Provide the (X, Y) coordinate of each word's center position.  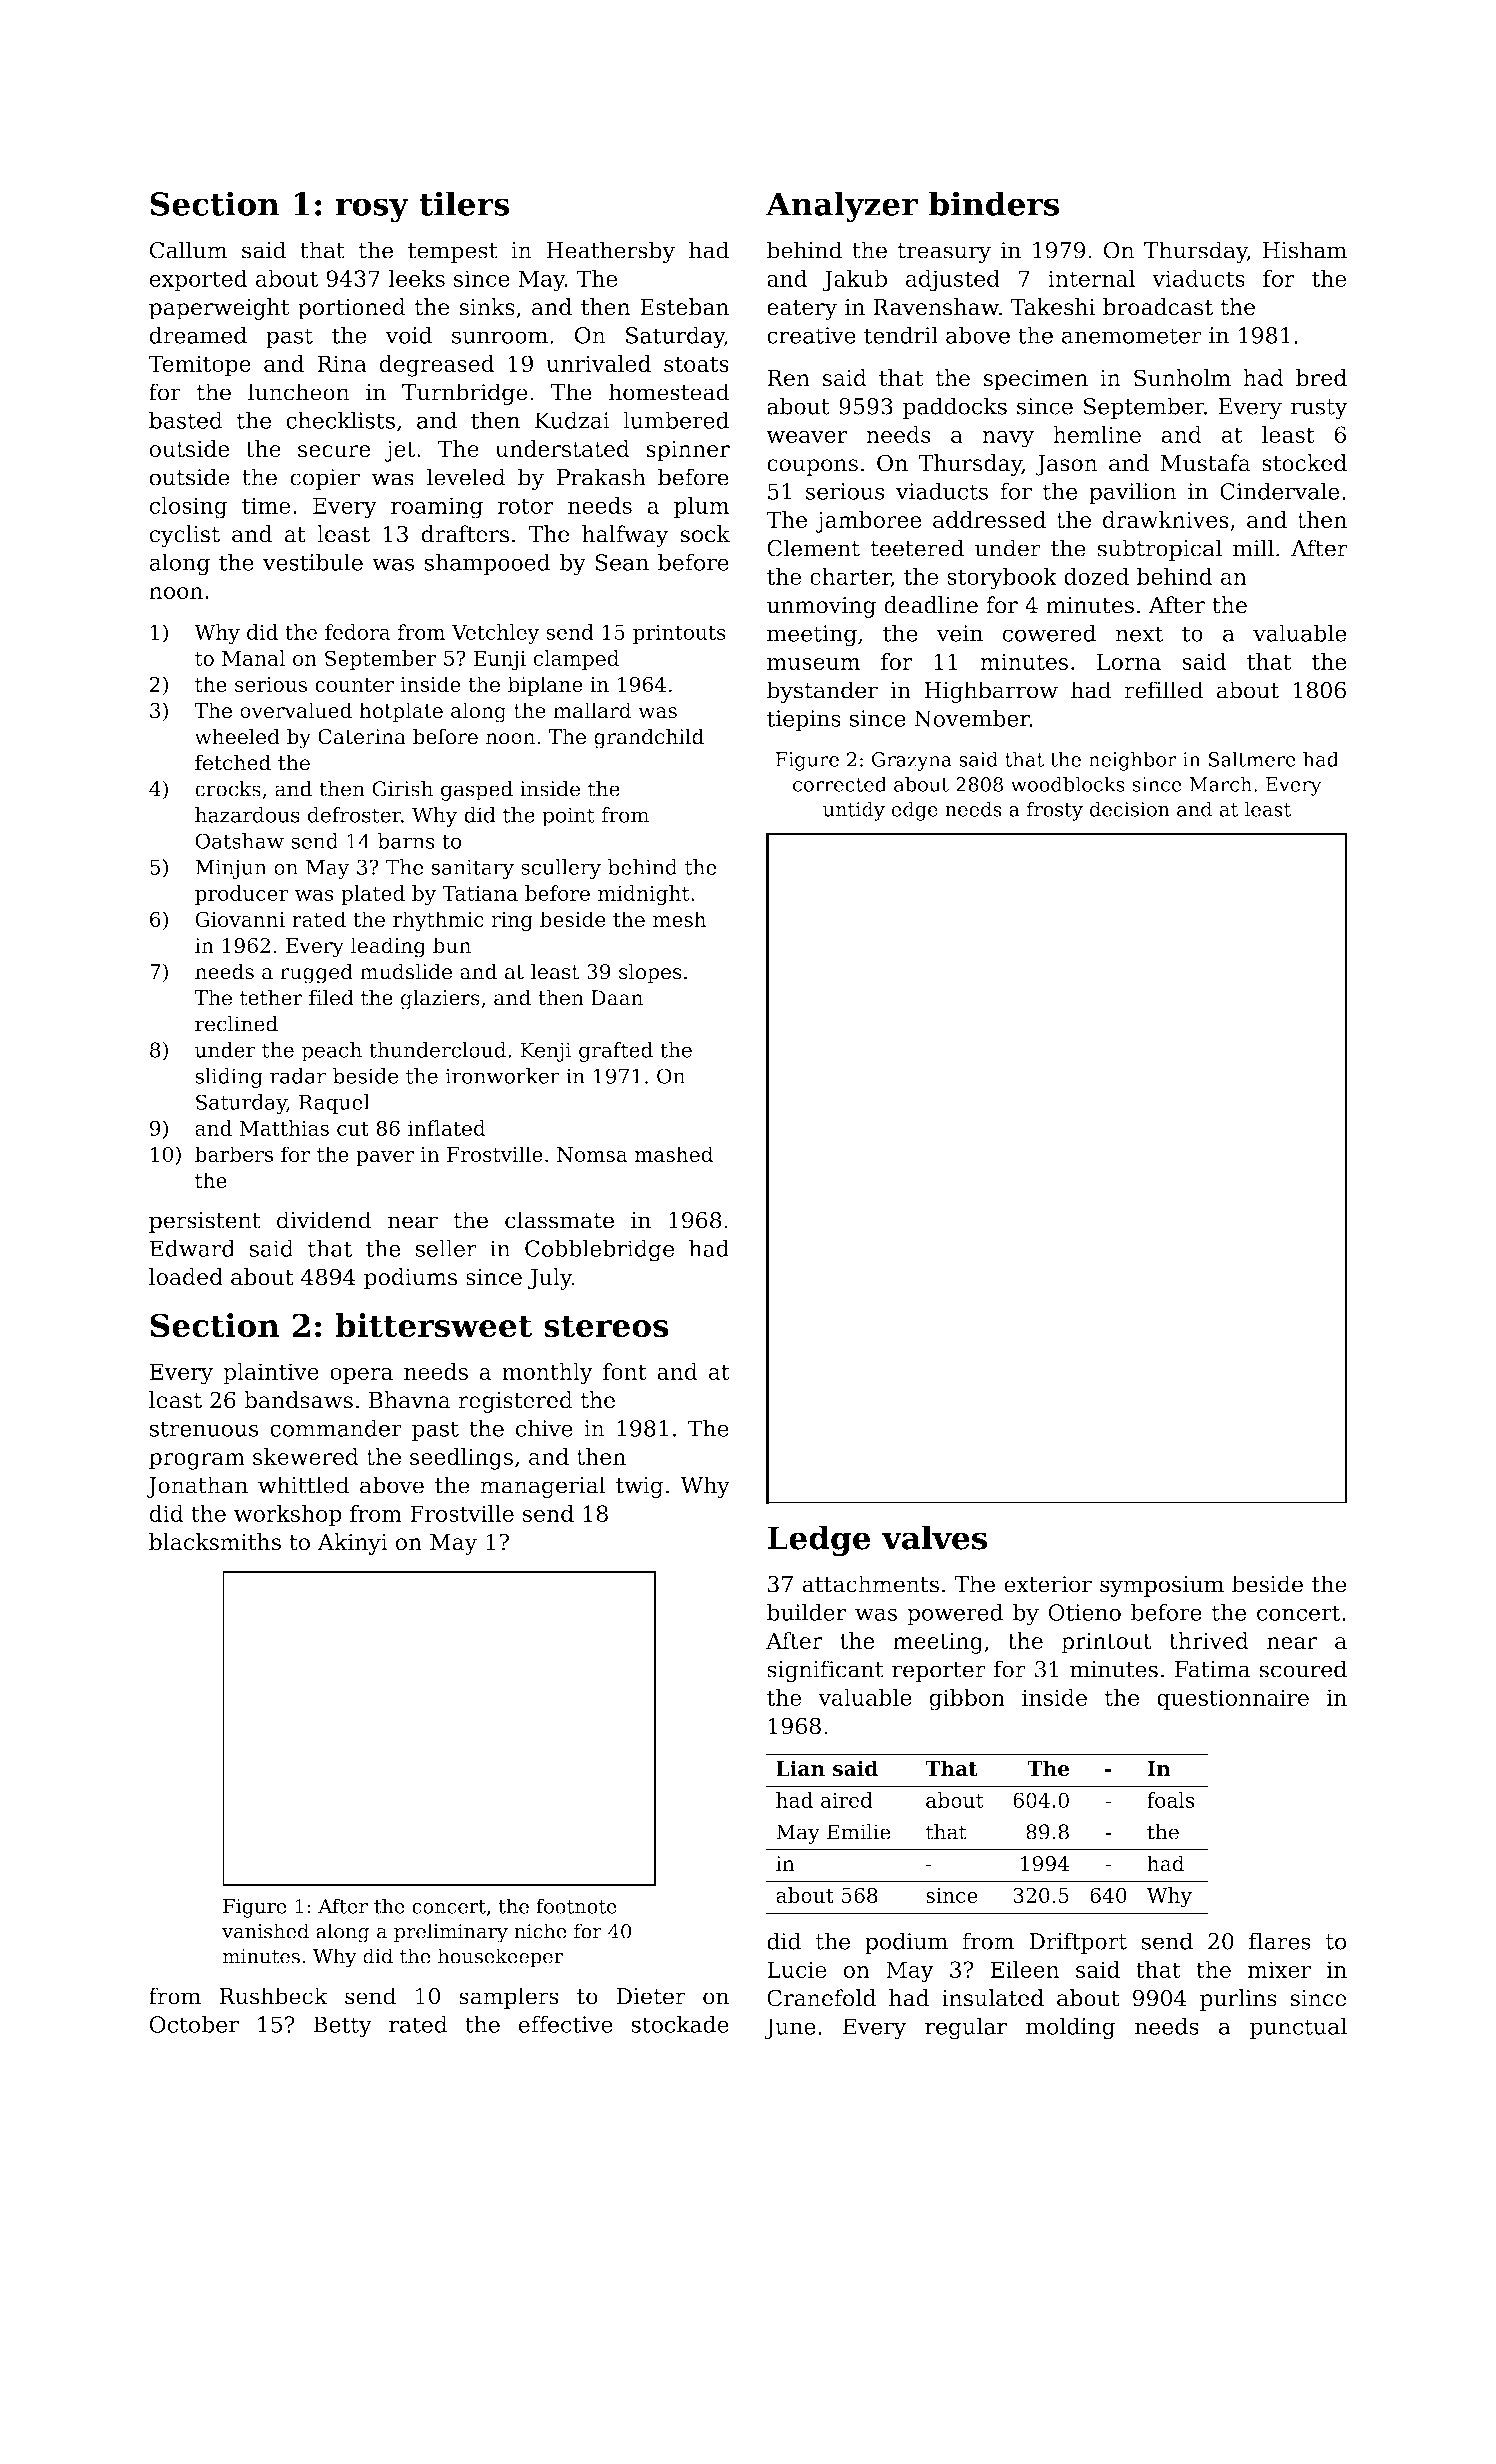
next (1139, 634)
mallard (592, 710)
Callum (188, 250)
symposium (1162, 1586)
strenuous (204, 1429)
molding (1071, 2028)
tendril (901, 335)
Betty (342, 2027)
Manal (253, 658)
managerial (543, 1487)
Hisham (1305, 250)
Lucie (797, 1969)
